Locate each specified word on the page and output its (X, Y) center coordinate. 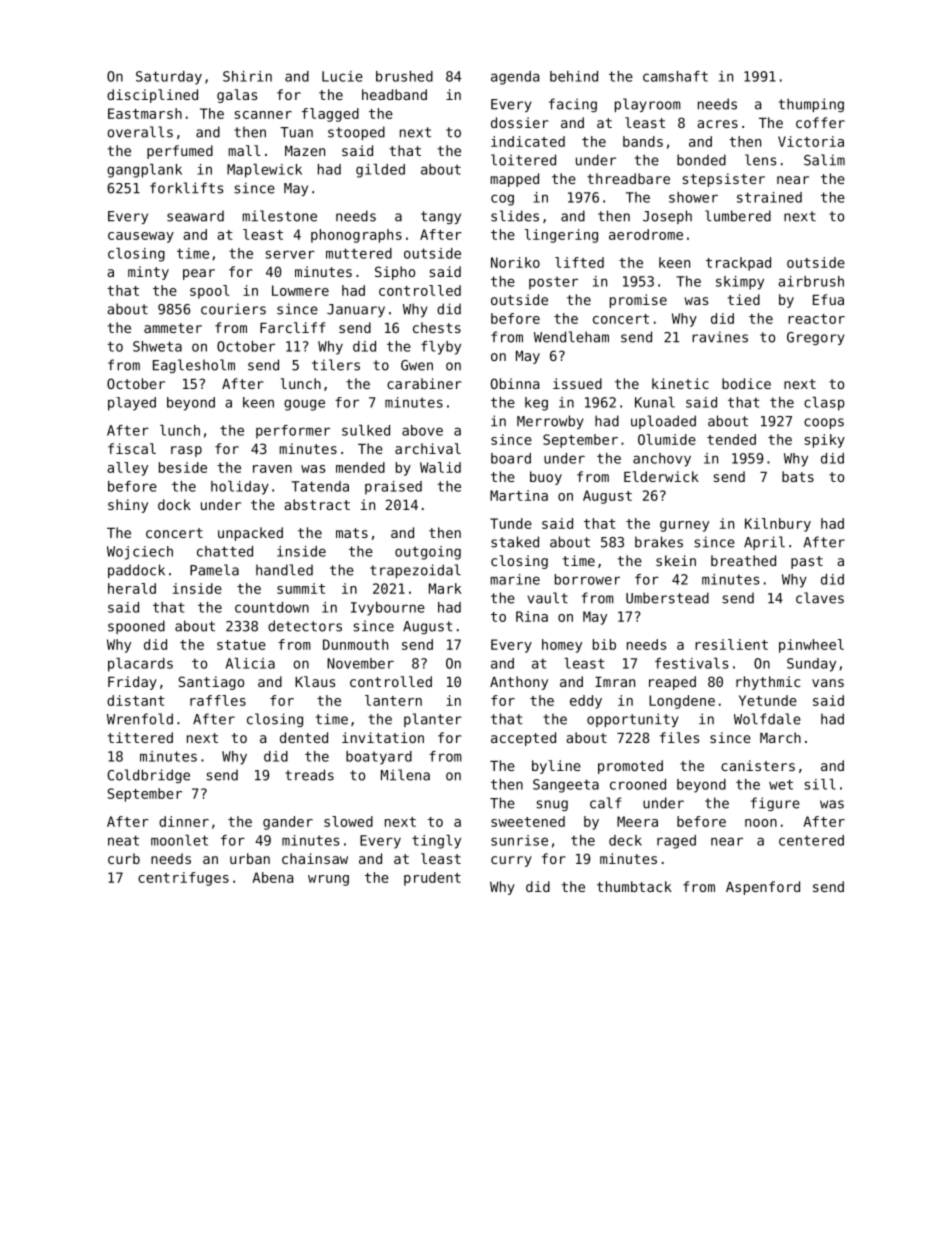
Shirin (247, 76)
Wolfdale (767, 719)
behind (574, 76)
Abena (272, 877)
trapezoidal (415, 571)
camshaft (675, 76)
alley (127, 469)
